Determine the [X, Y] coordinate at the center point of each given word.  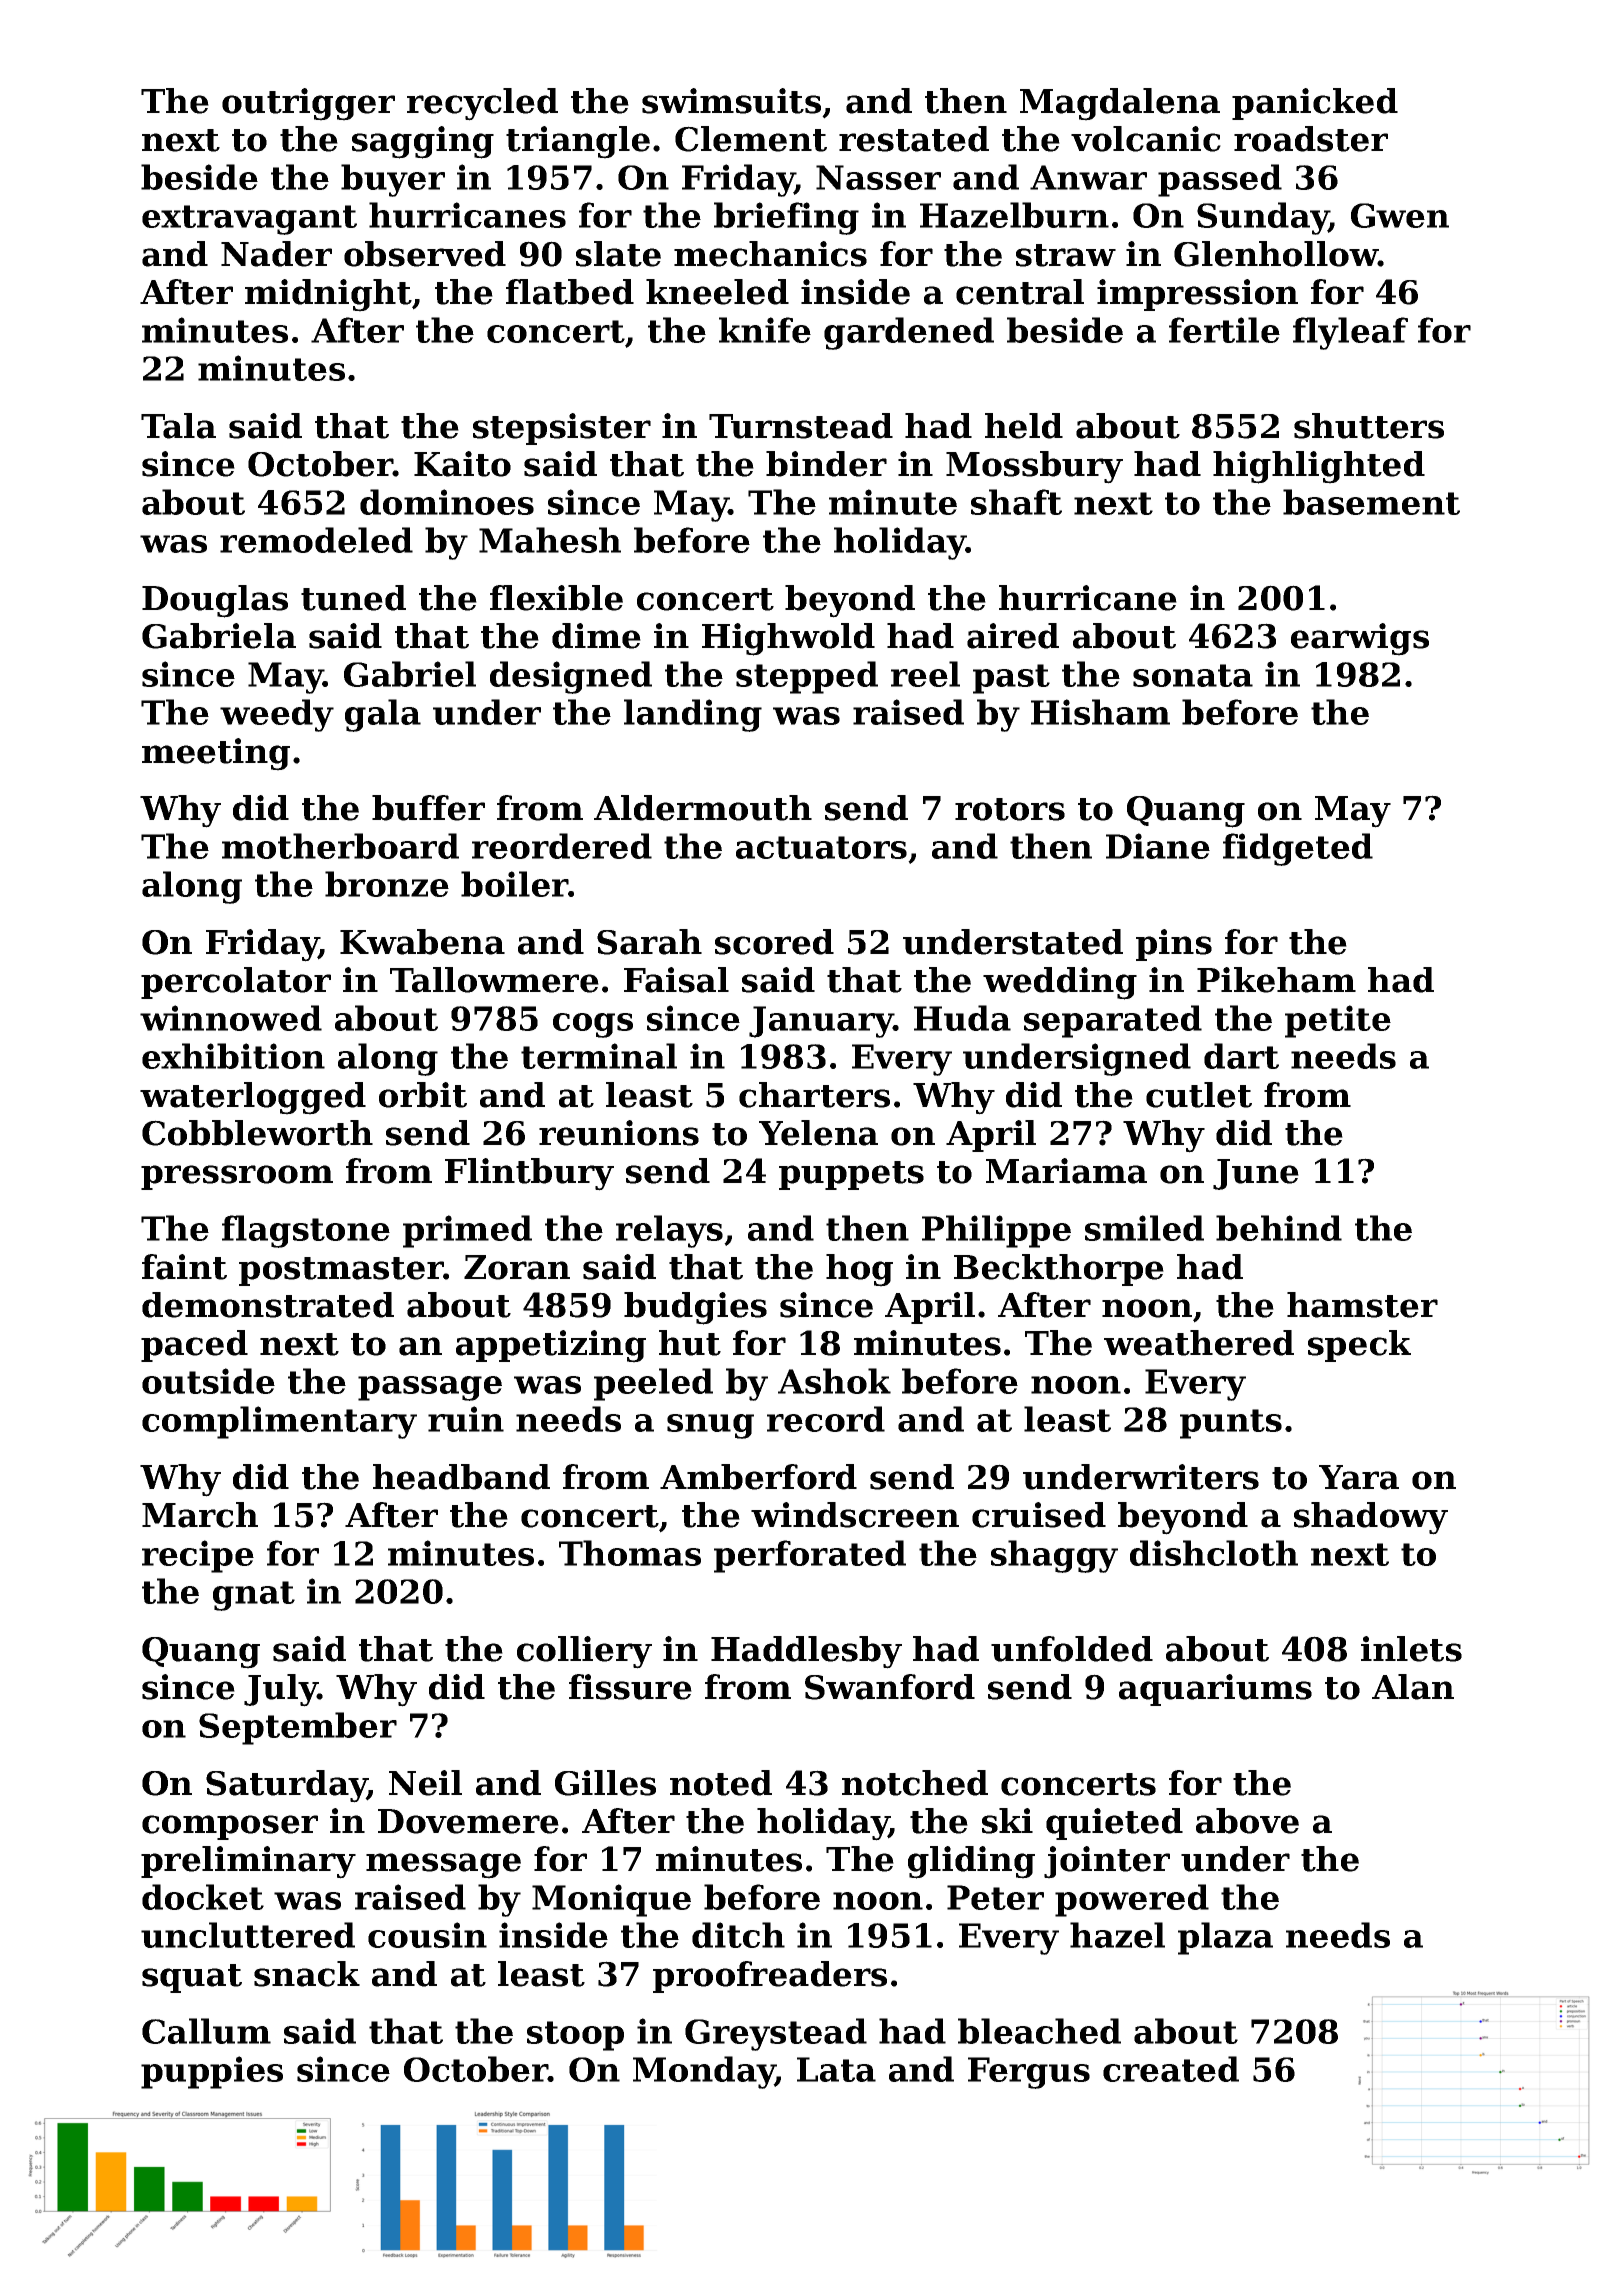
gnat [254, 1596]
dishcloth [1214, 1553]
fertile [1224, 330]
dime [596, 636]
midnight [328, 295]
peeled [653, 1384]
